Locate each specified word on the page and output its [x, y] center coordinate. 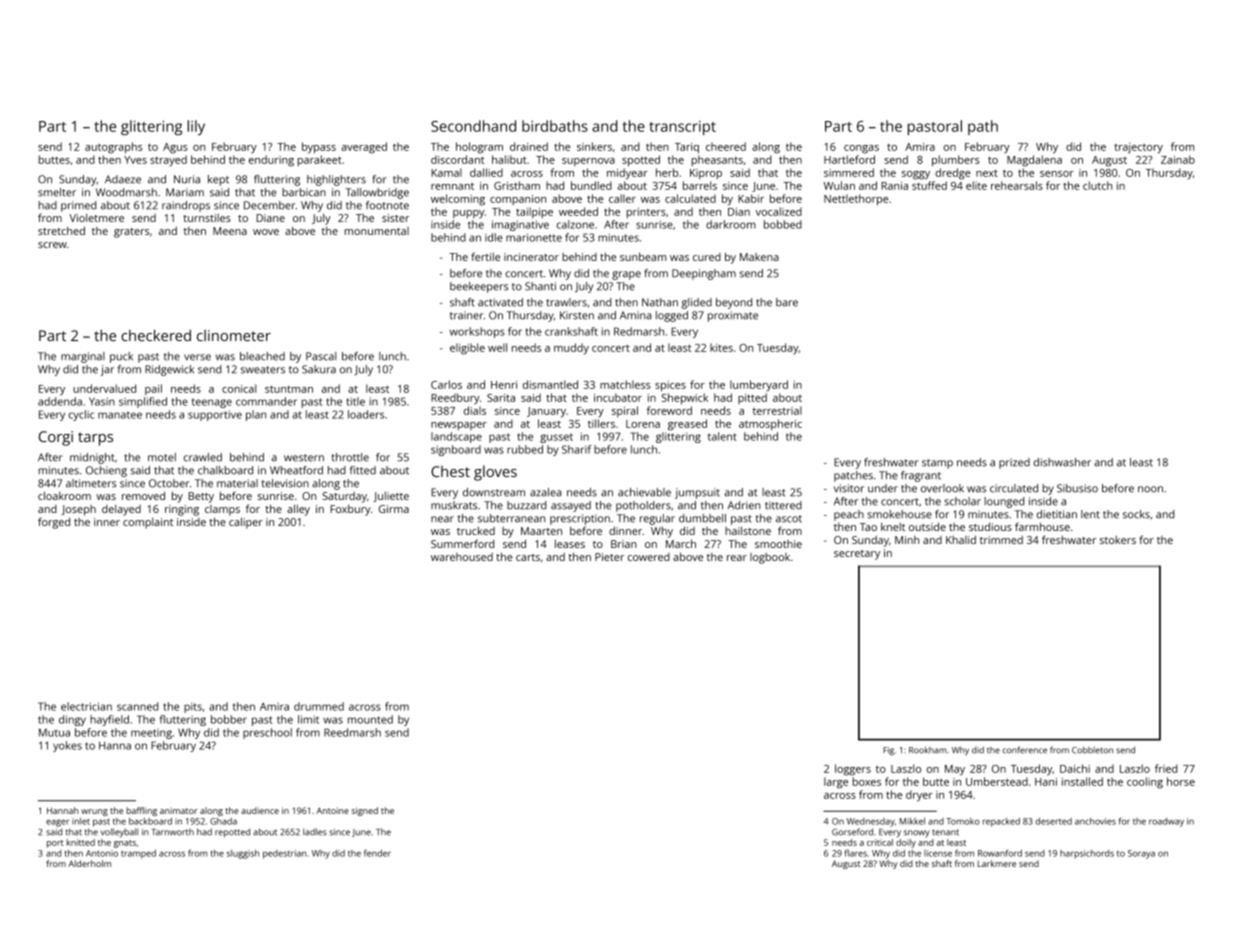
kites [721, 347]
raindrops [186, 206]
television [285, 483]
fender [377, 853]
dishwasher [1062, 462]
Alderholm [89, 863]
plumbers [955, 161]
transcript [682, 128]
